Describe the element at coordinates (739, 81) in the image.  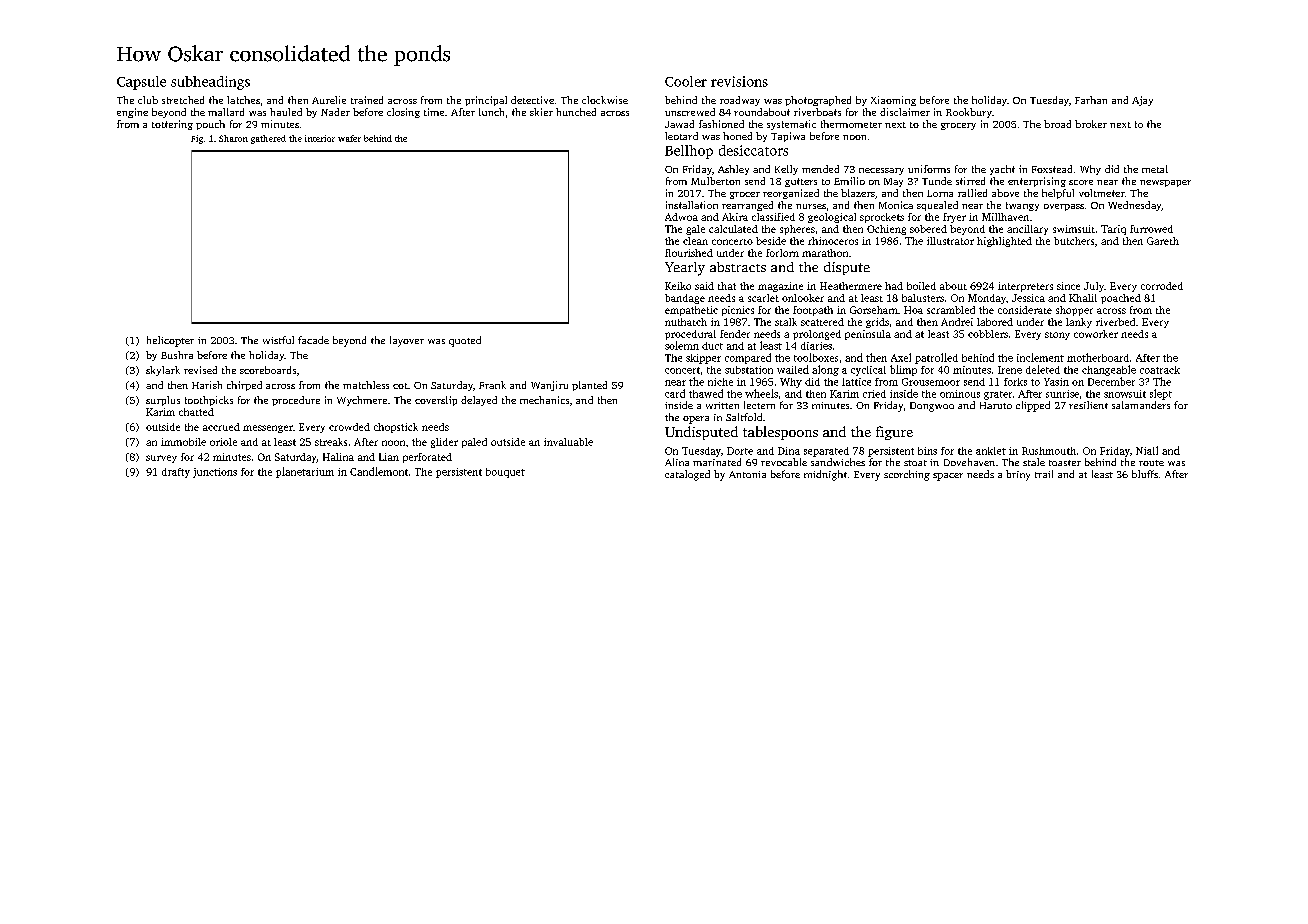
I see `revisions` at that location.
